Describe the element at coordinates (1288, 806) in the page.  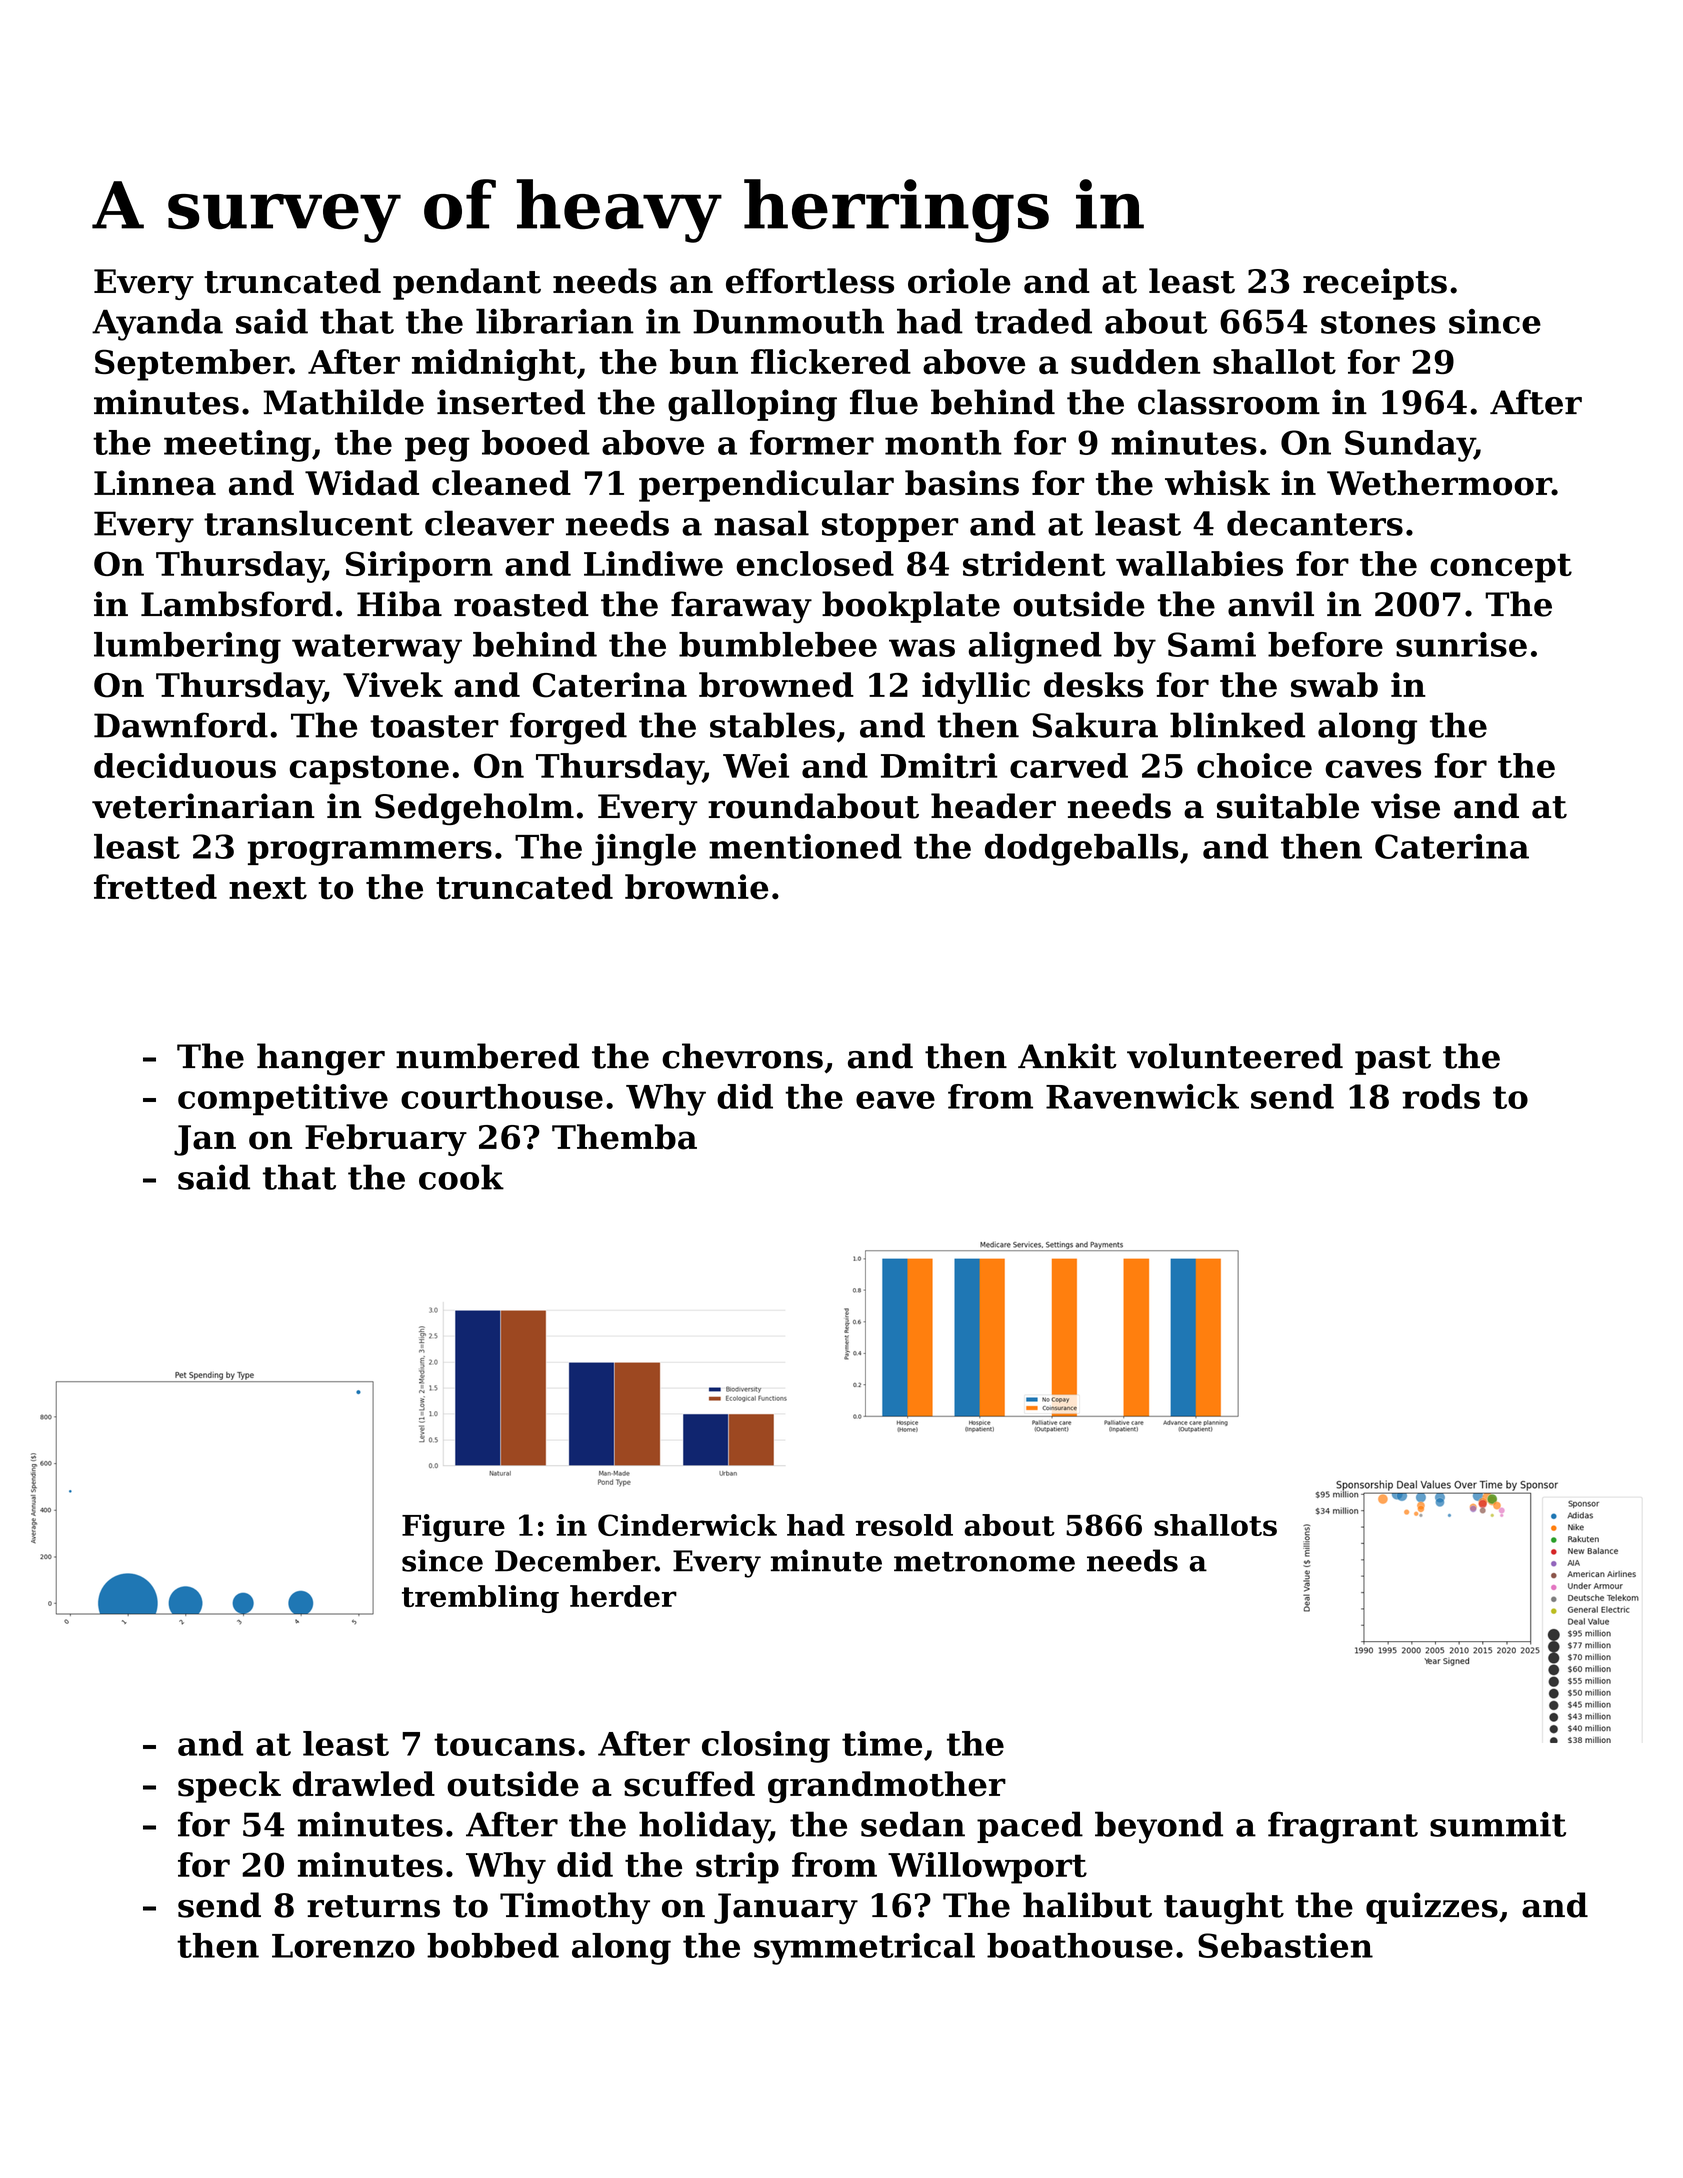
I see `suitable` at that location.
